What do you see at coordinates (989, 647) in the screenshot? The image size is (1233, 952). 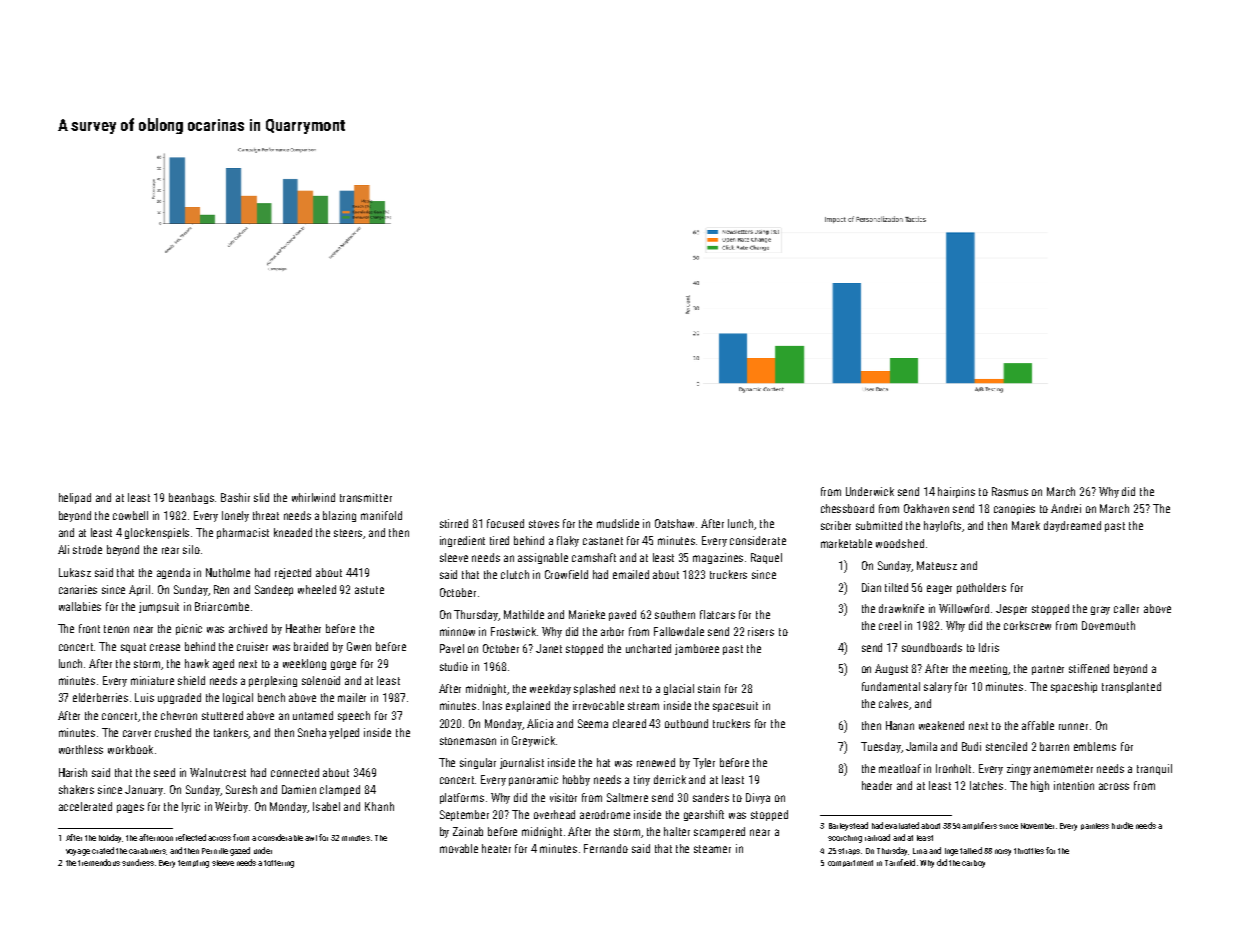 I see `Idris` at bounding box center [989, 647].
